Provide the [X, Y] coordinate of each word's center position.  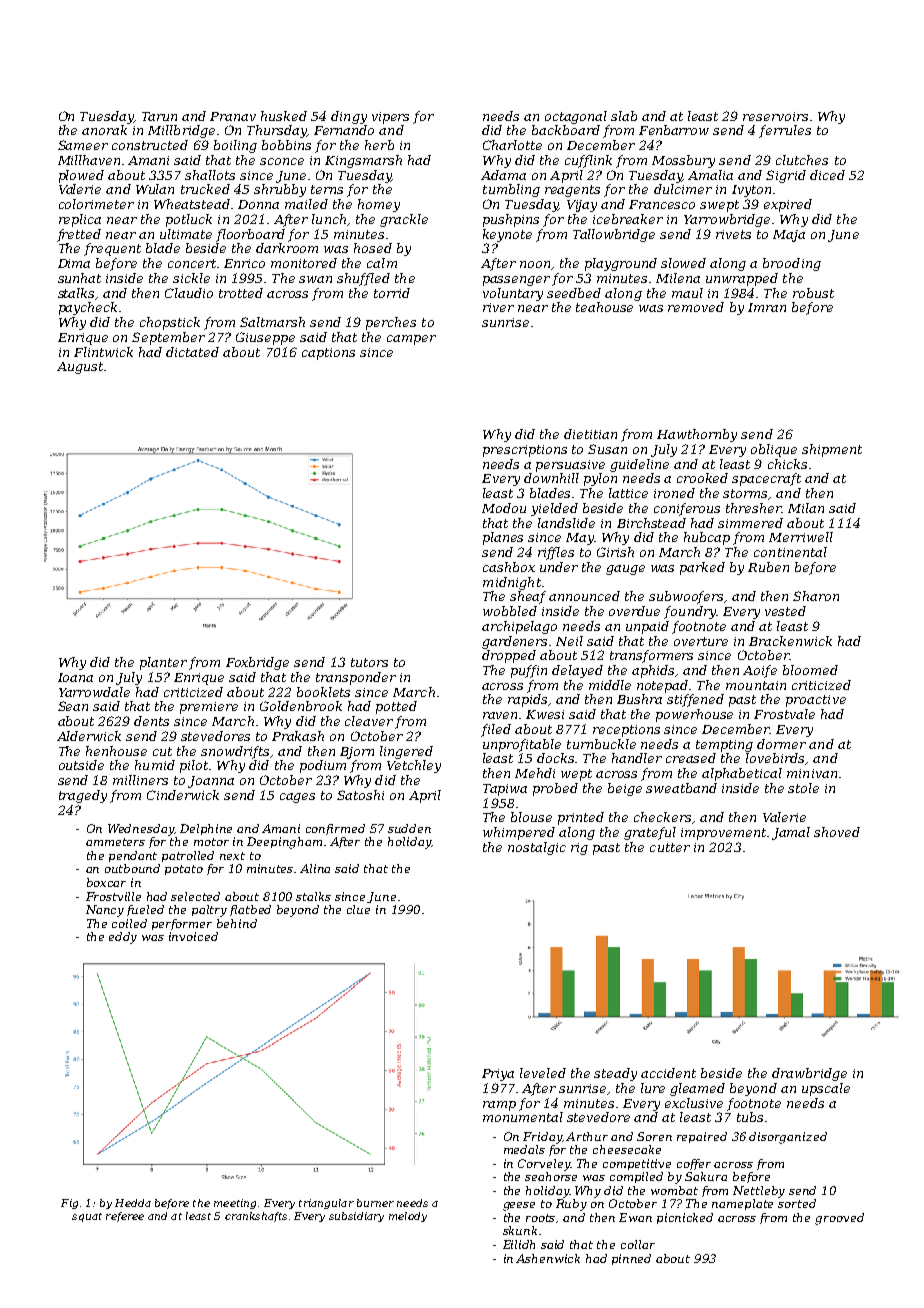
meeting [235, 1204]
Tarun [159, 116]
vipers [390, 118]
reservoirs [775, 116]
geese [519, 1206]
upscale [826, 1089]
